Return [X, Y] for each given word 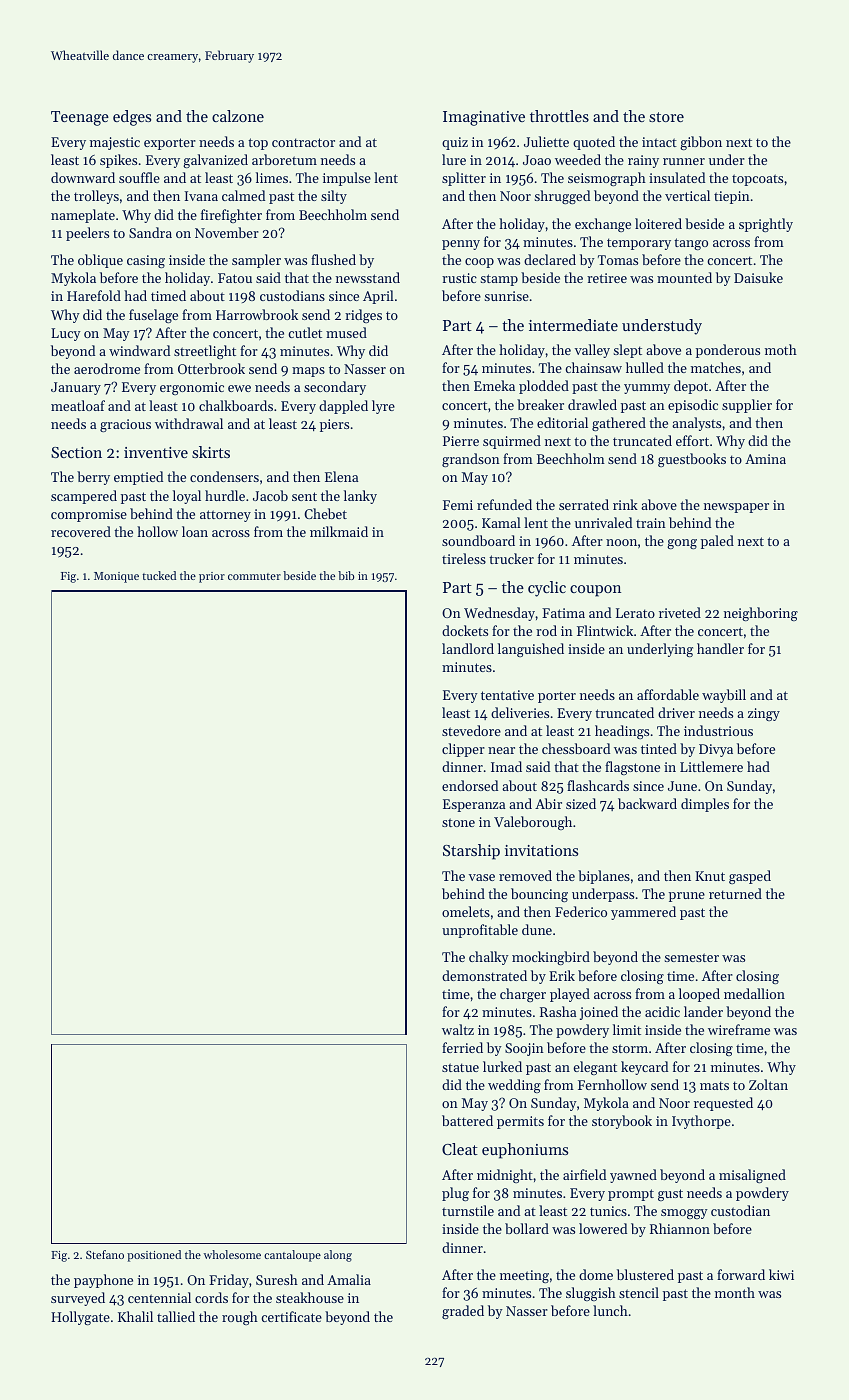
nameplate [83, 216]
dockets [465, 630]
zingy [764, 714]
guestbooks [692, 460]
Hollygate [80, 1318]
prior [212, 577]
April [378, 297]
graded [463, 1312]
